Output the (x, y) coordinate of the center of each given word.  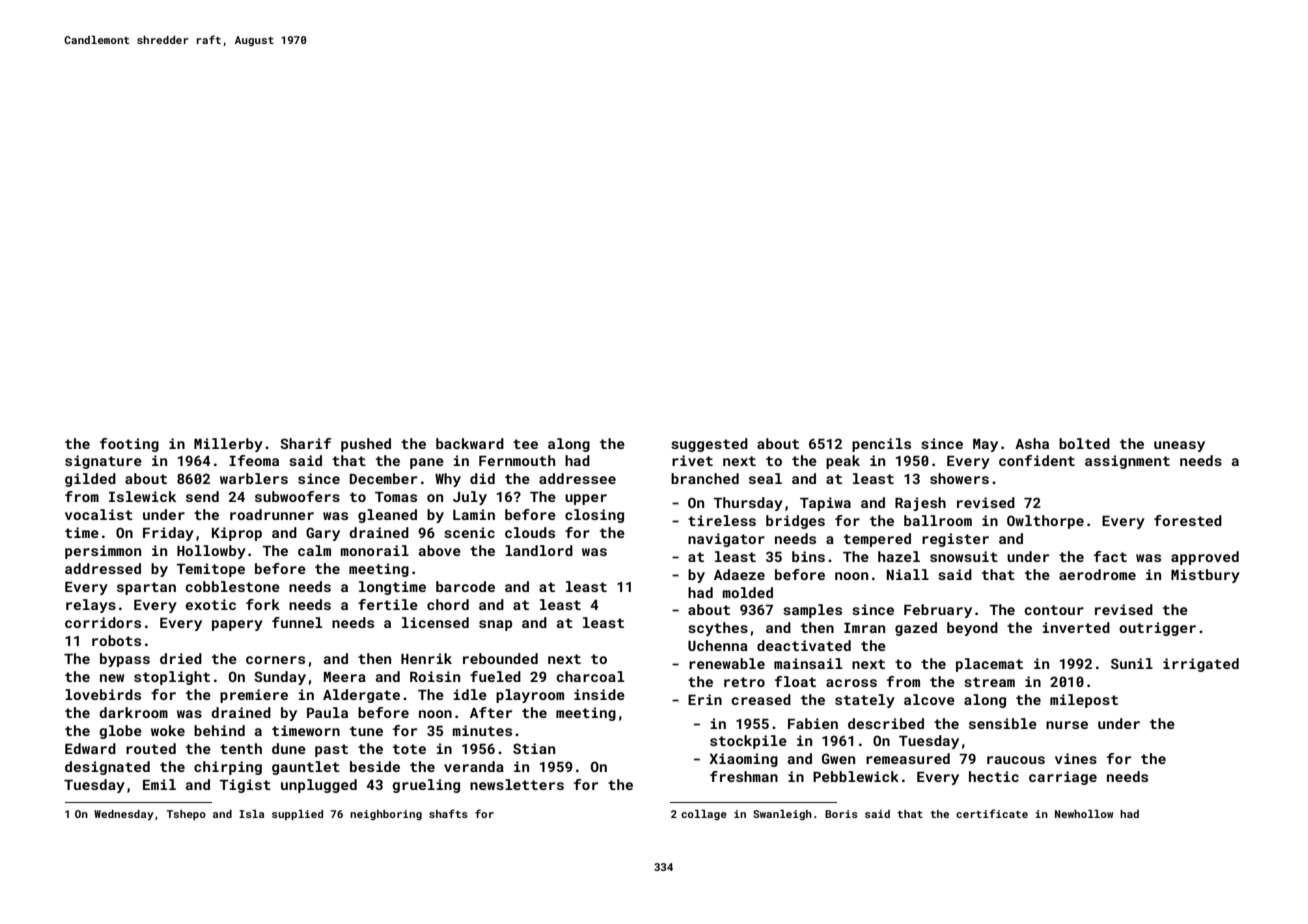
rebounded (500, 658)
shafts (448, 813)
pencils (881, 445)
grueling (426, 786)
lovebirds (103, 694)
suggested (709, 445)
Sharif (305, 443)
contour (1054, 610)
